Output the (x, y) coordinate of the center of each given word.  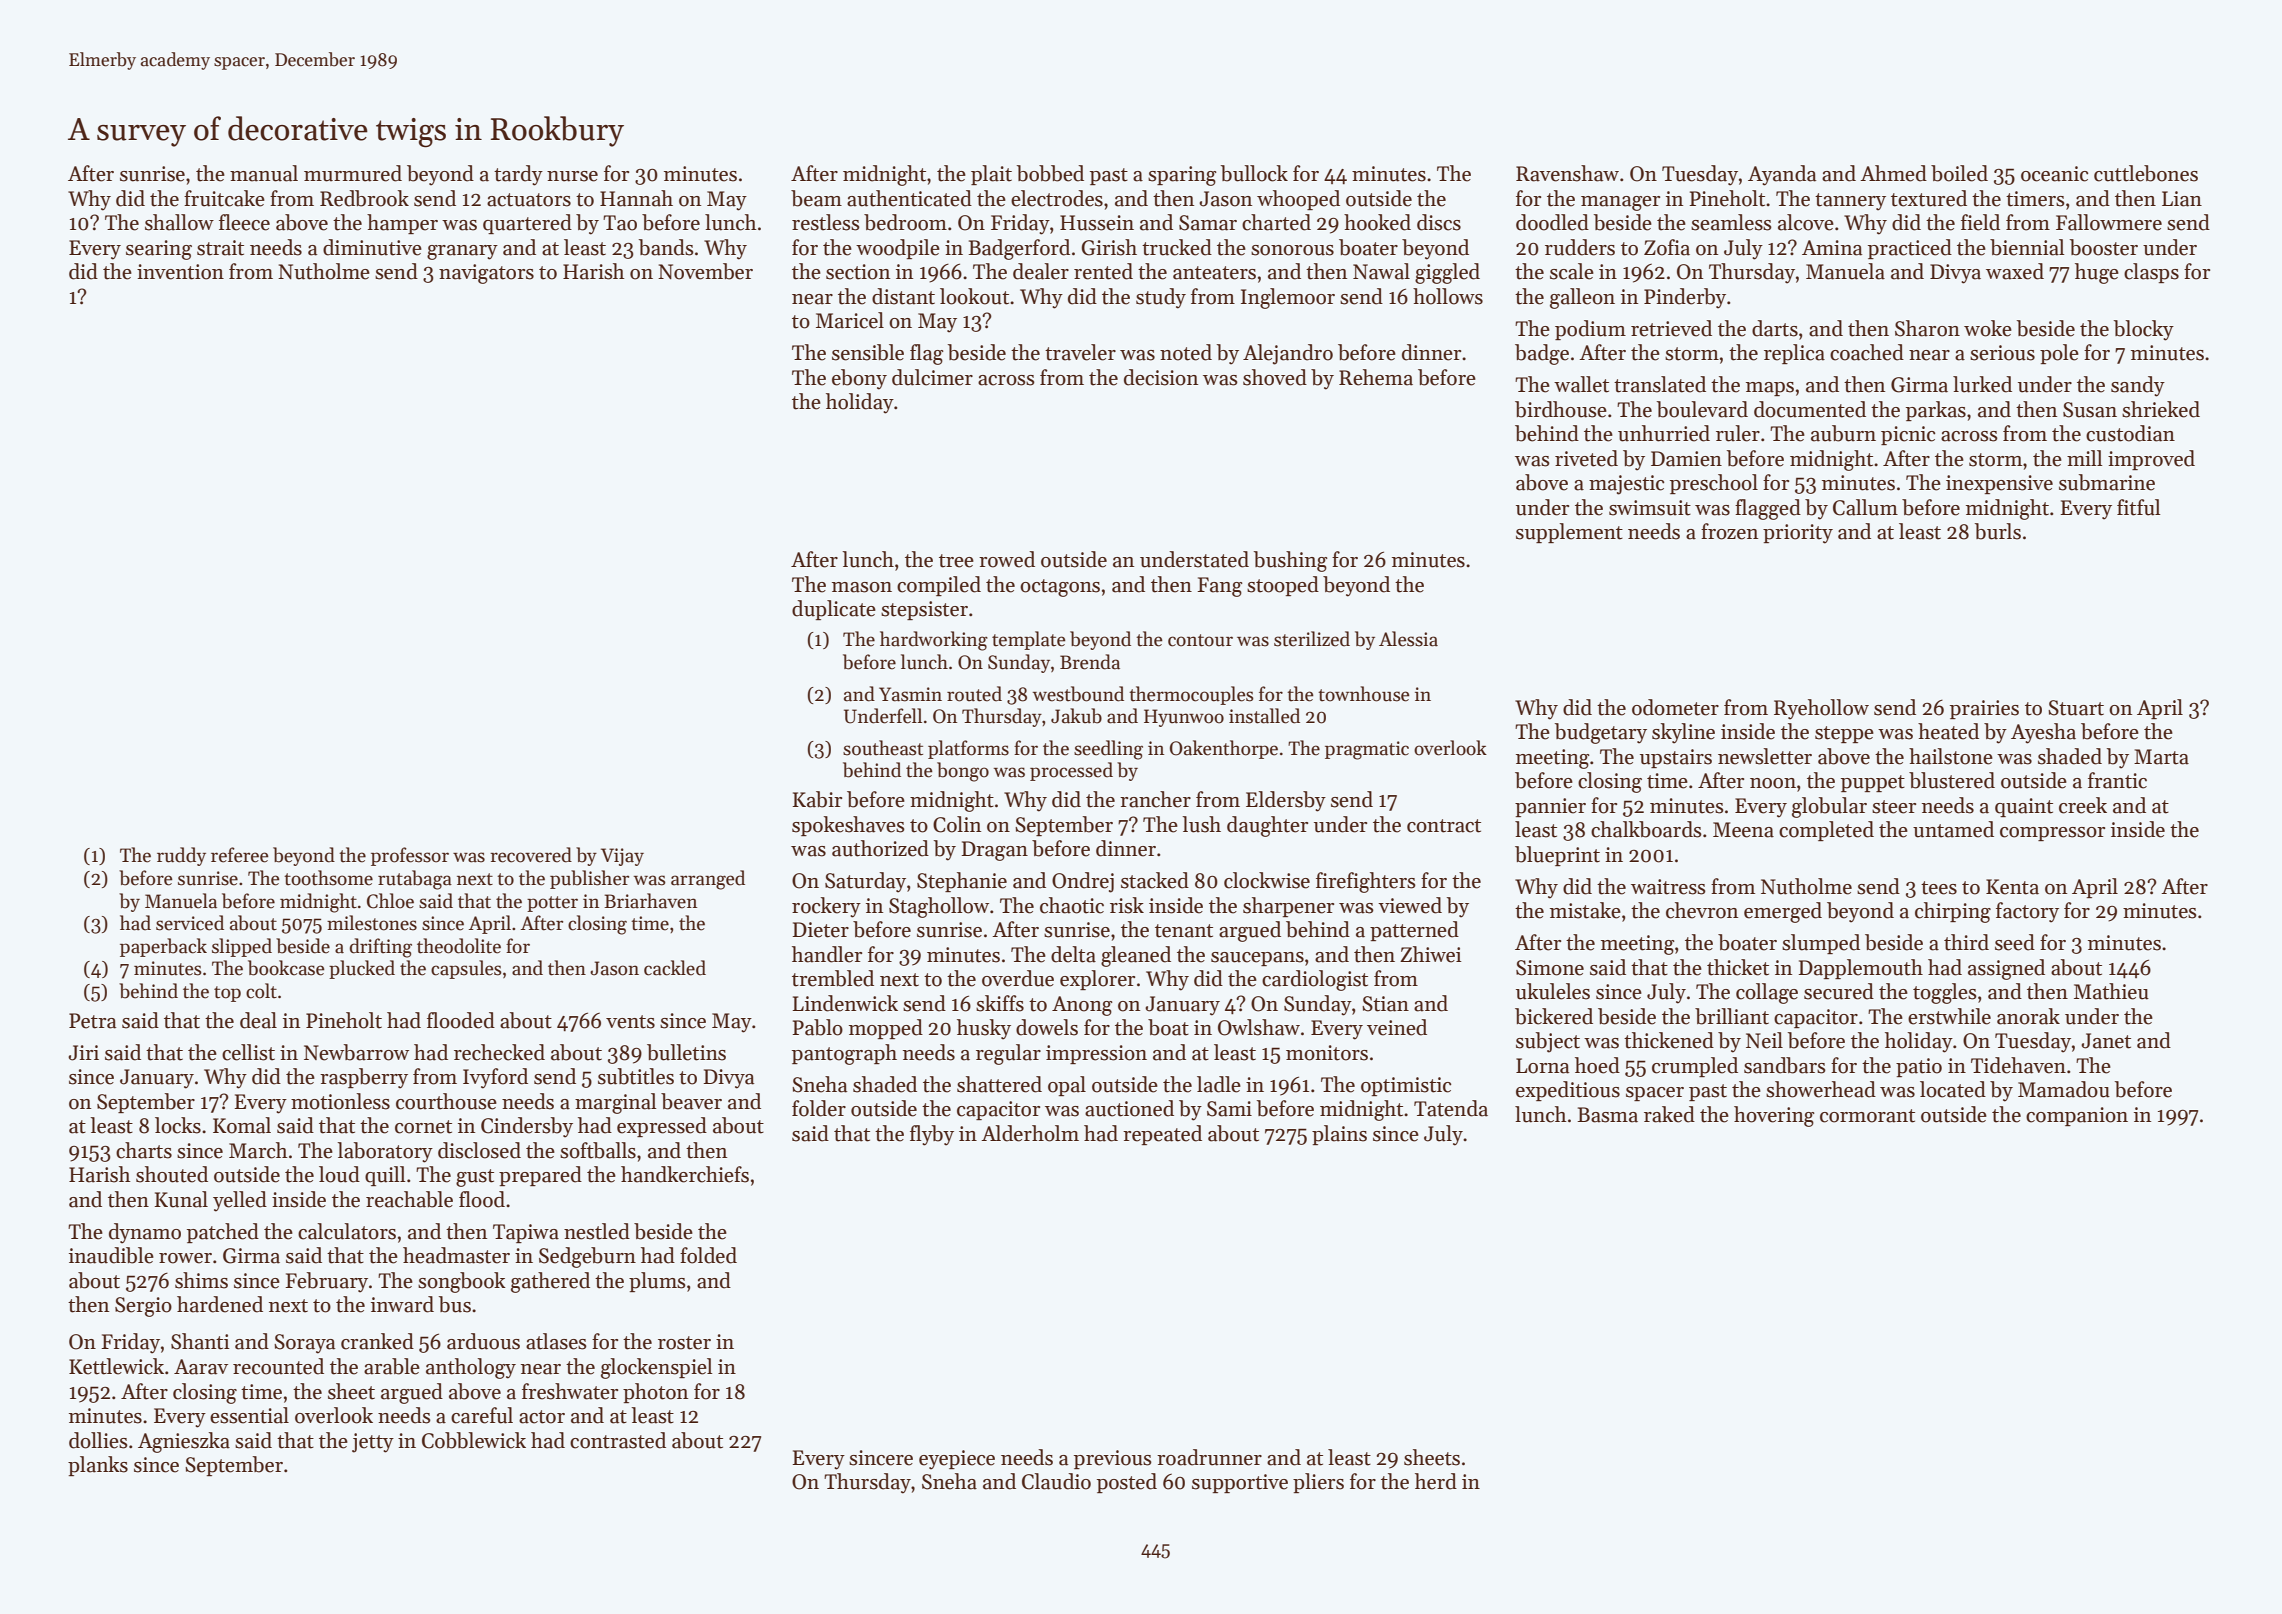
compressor (2052, 834)
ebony (859, 379)
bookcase (286, 968)
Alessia (1408, 639)
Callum (1865, 507)
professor (410, 856)
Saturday (865, 882)
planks (98, 1466)
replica (1794, 354)
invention (180, 272)
